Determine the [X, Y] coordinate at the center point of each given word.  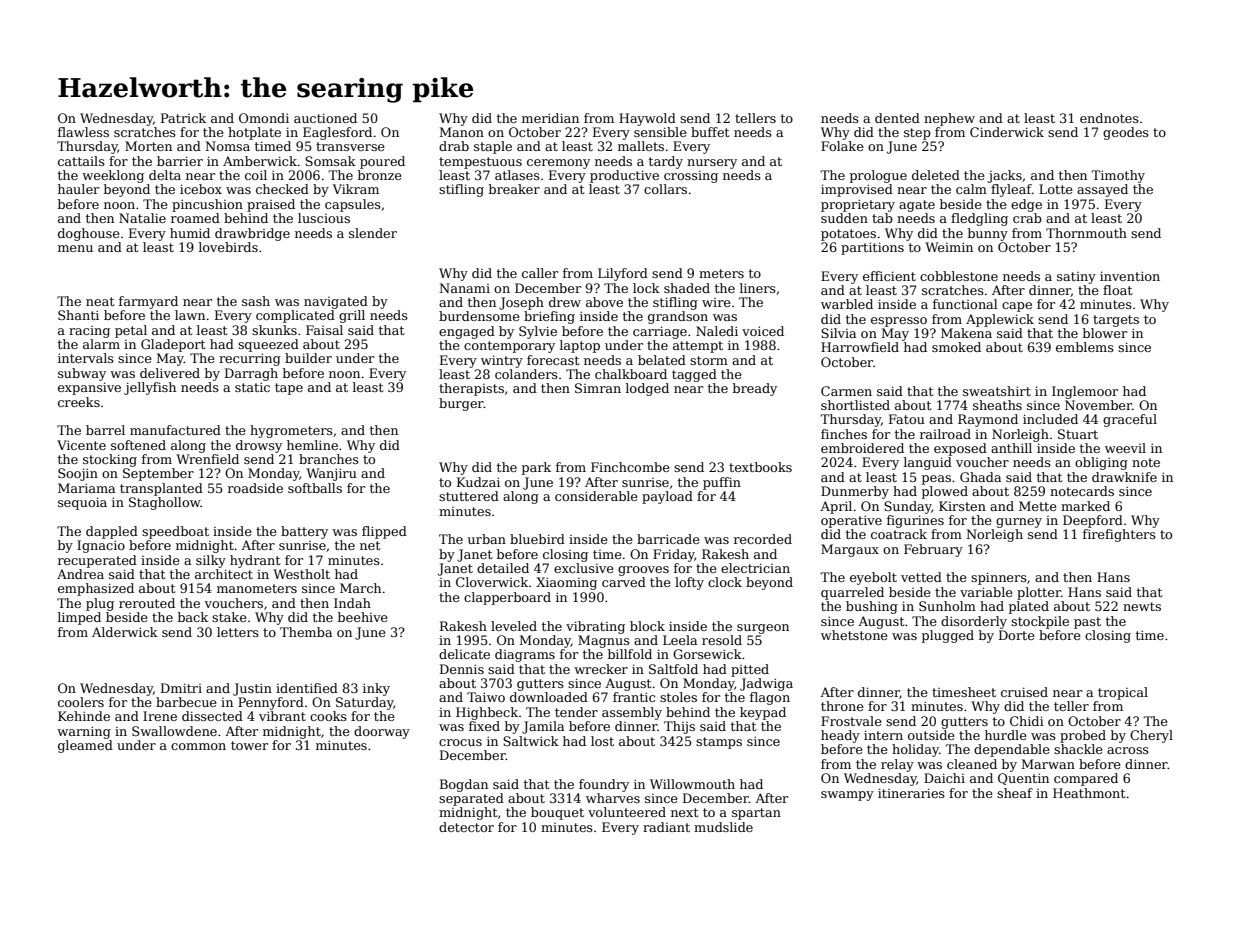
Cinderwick [1007, 132]
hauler [78, 189]
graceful [1130, 420]
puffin [722, 483]
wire [716, 302]
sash [256, 301]
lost [602, 741]
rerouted [147, 603]
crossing [691, 177]
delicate [464, 654]
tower [249, 745]
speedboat [175, 532]
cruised [1024, 692]
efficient [889, 276]
